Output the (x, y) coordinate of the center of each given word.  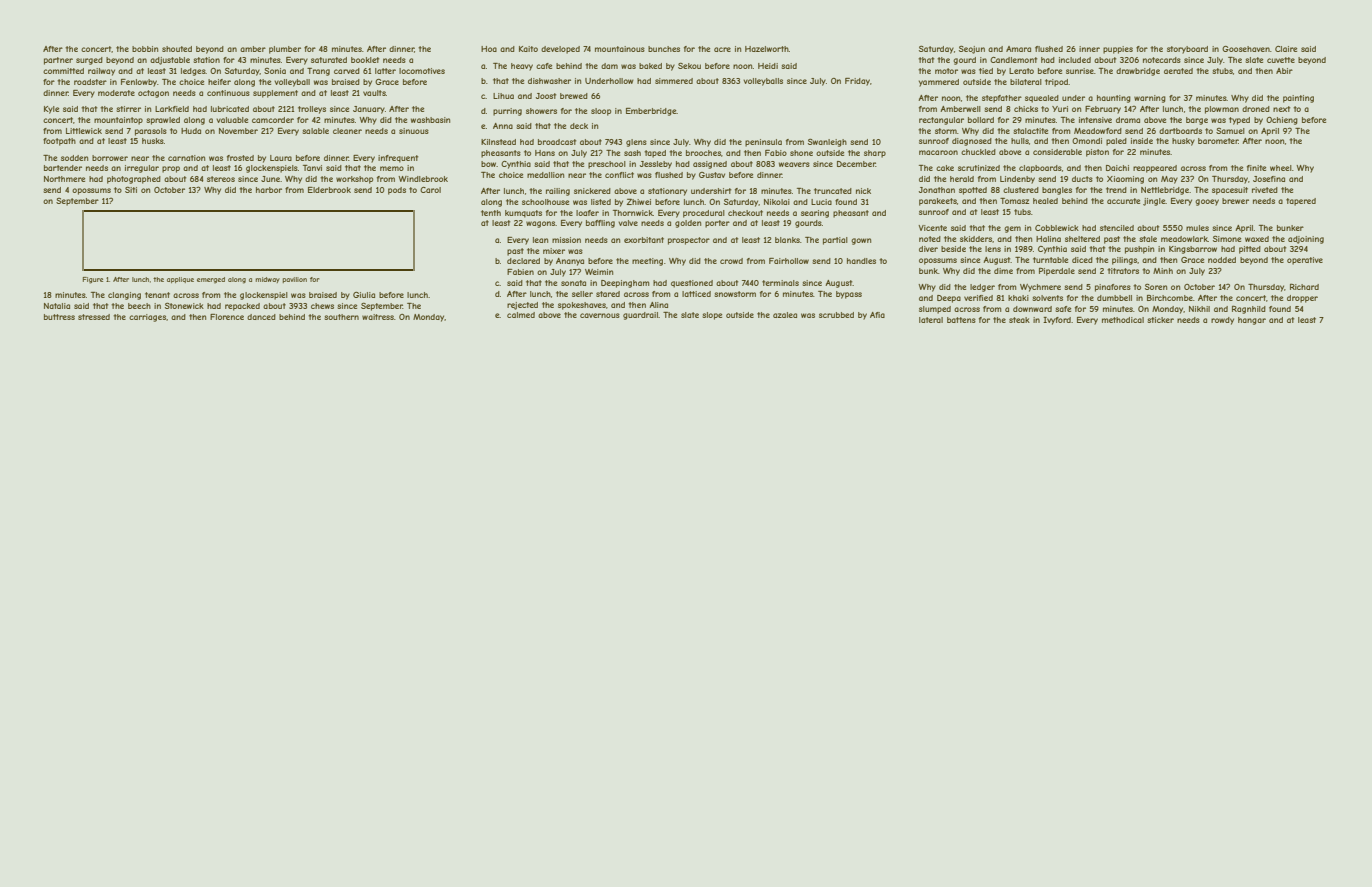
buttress (59, 317)
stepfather (1002, 99)
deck (579, 126)
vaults (374, 93)
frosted (240, 158)
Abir (1284, 71)
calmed (521, 315)
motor (946, 71)
